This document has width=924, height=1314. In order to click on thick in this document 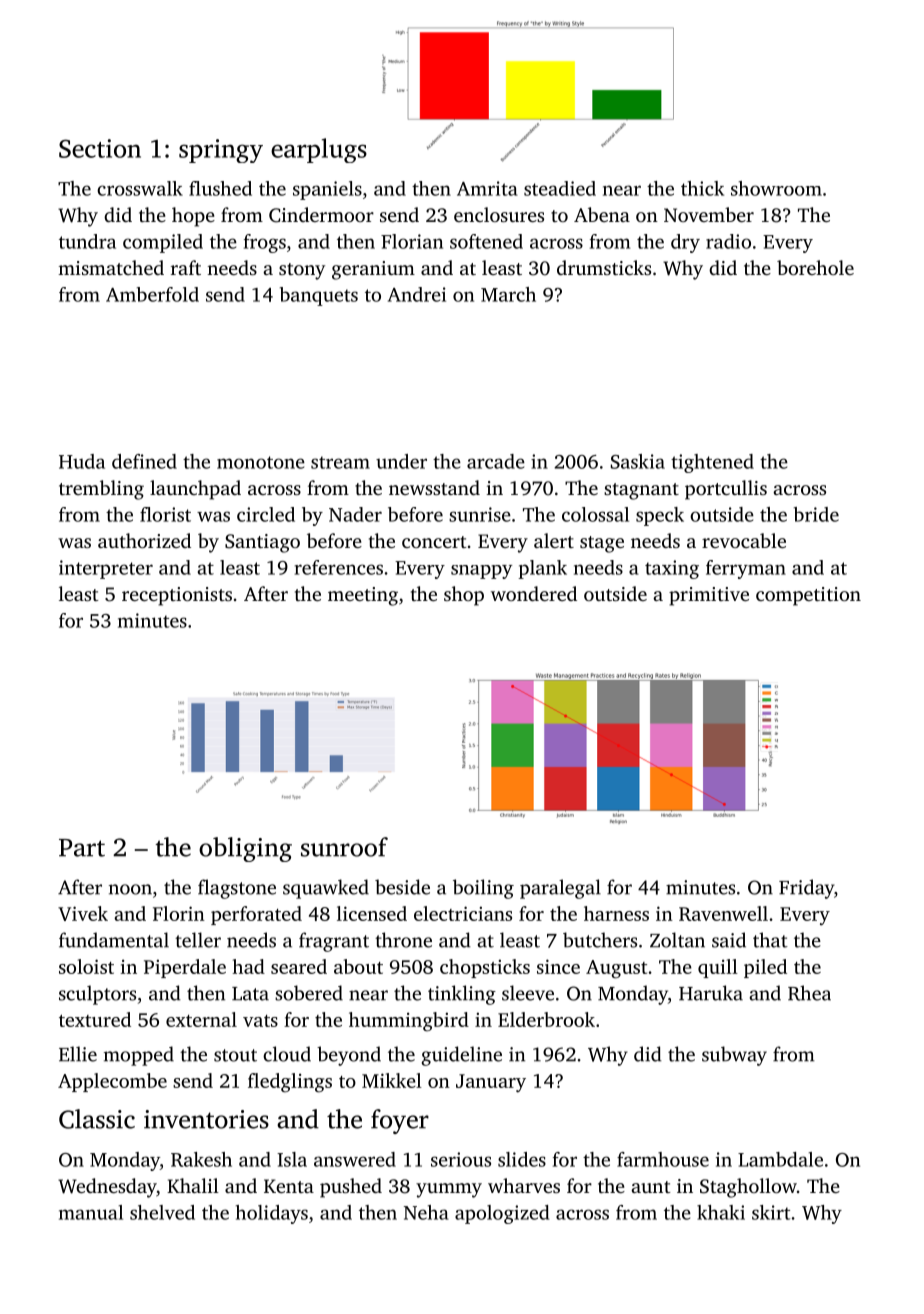, I will do `click(702, 188)`.
